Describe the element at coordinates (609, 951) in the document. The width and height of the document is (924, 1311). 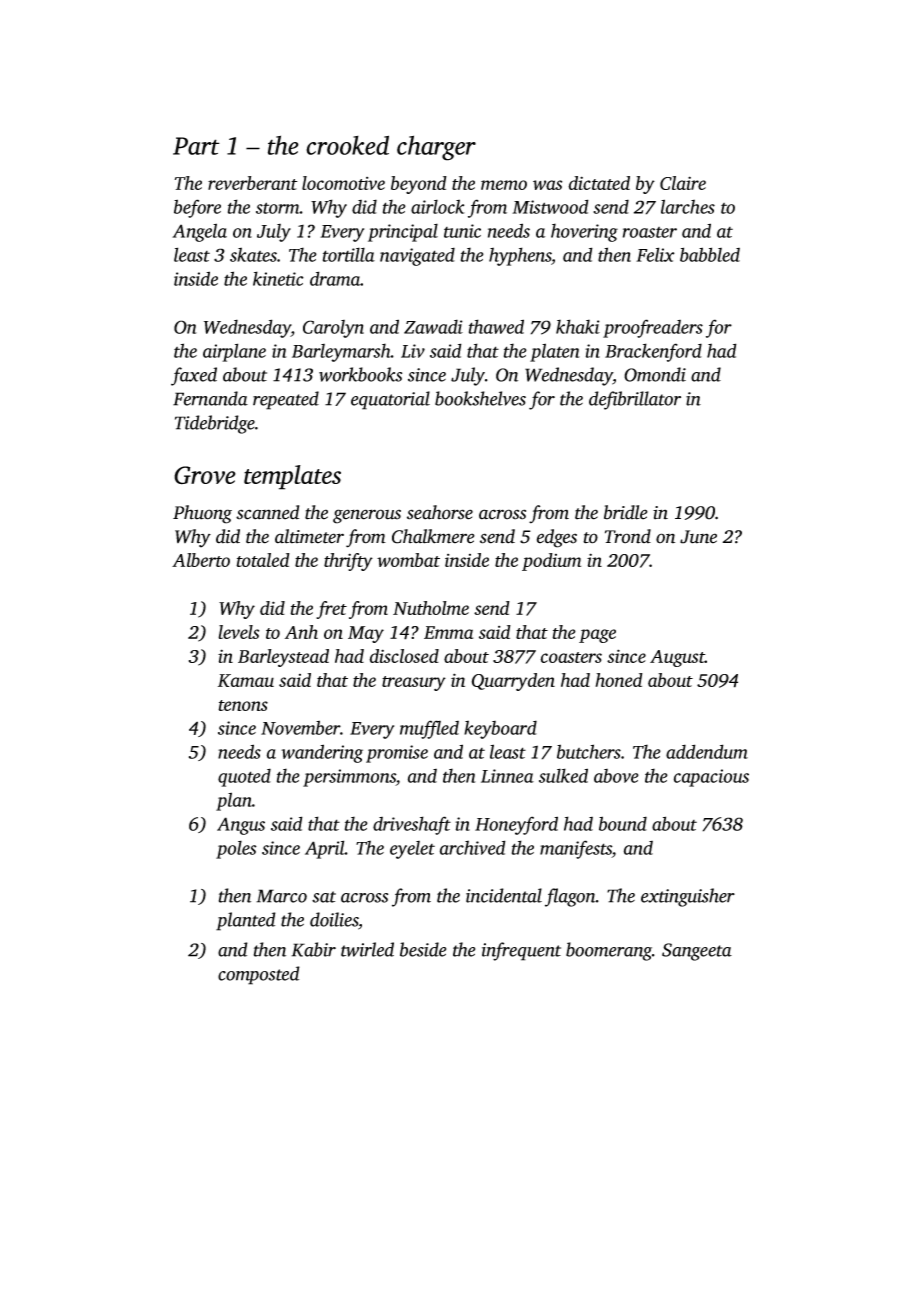
I see `boomerang` at that location.
